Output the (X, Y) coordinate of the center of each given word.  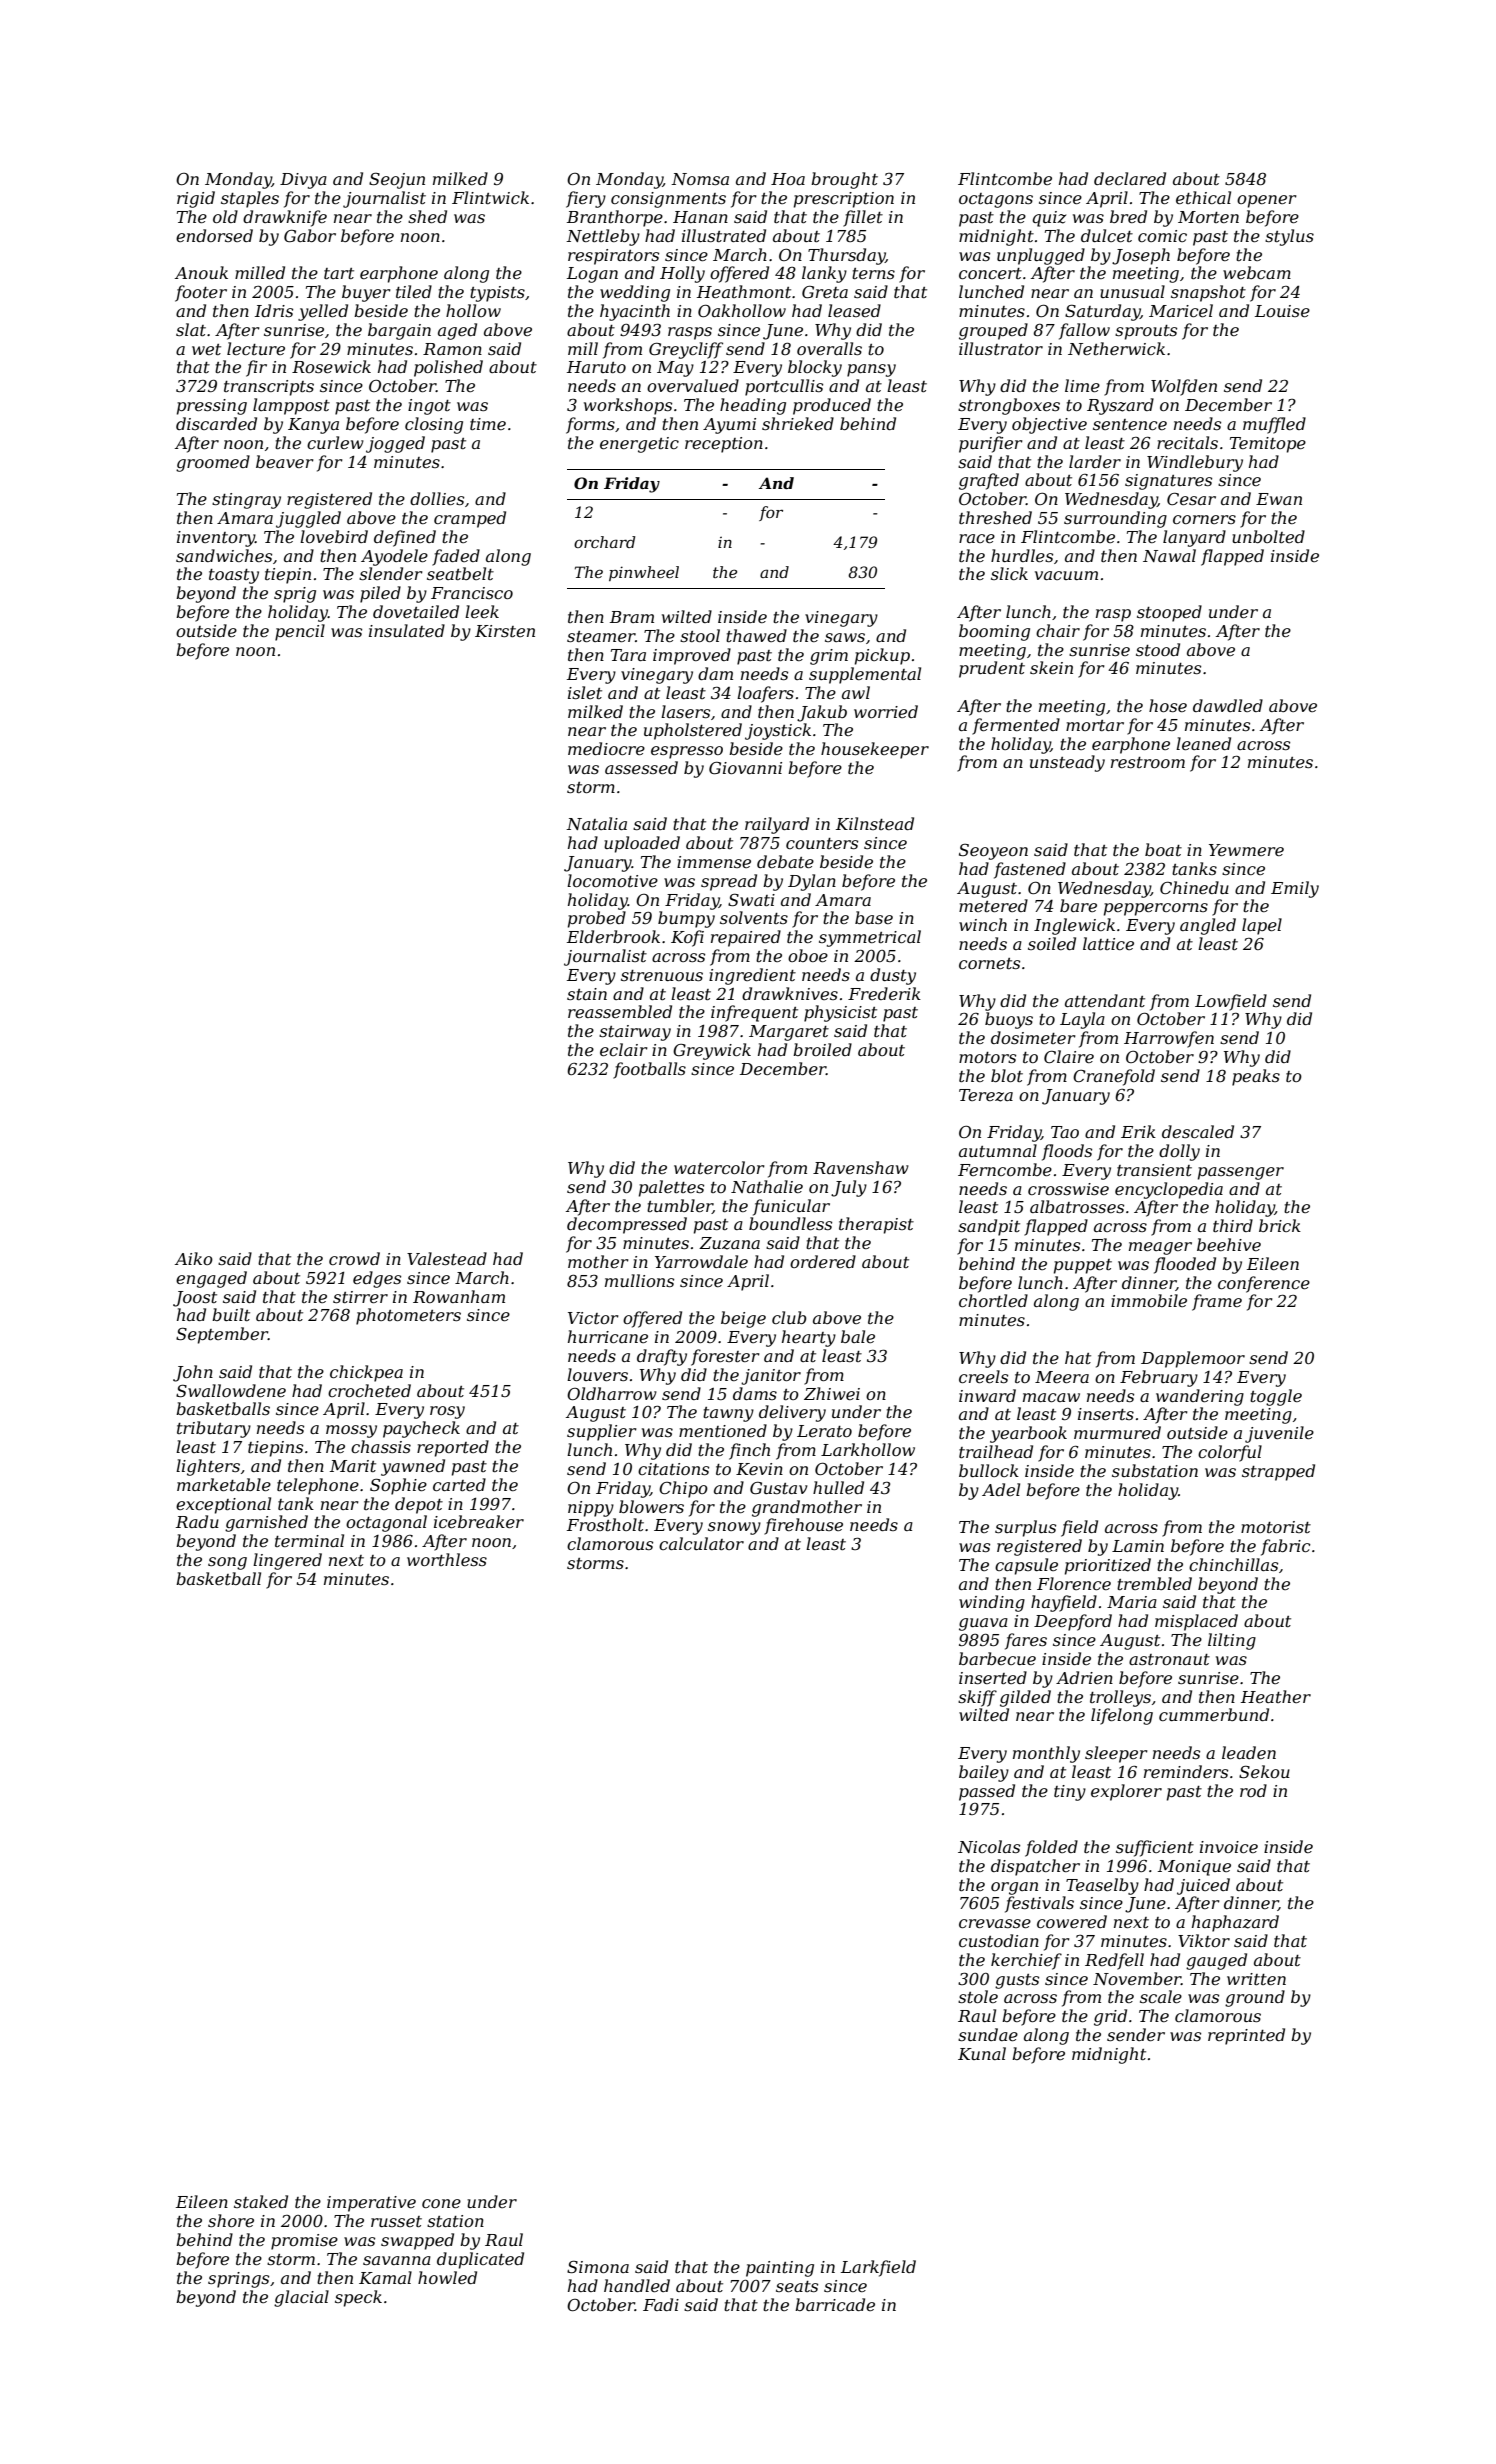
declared (1130, 178)
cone (441, 2203)
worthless (447, 1559)
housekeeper (875, 750)
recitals (1187, 442)
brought (844, 180)
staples (250, 199)
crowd (354, 1258)
